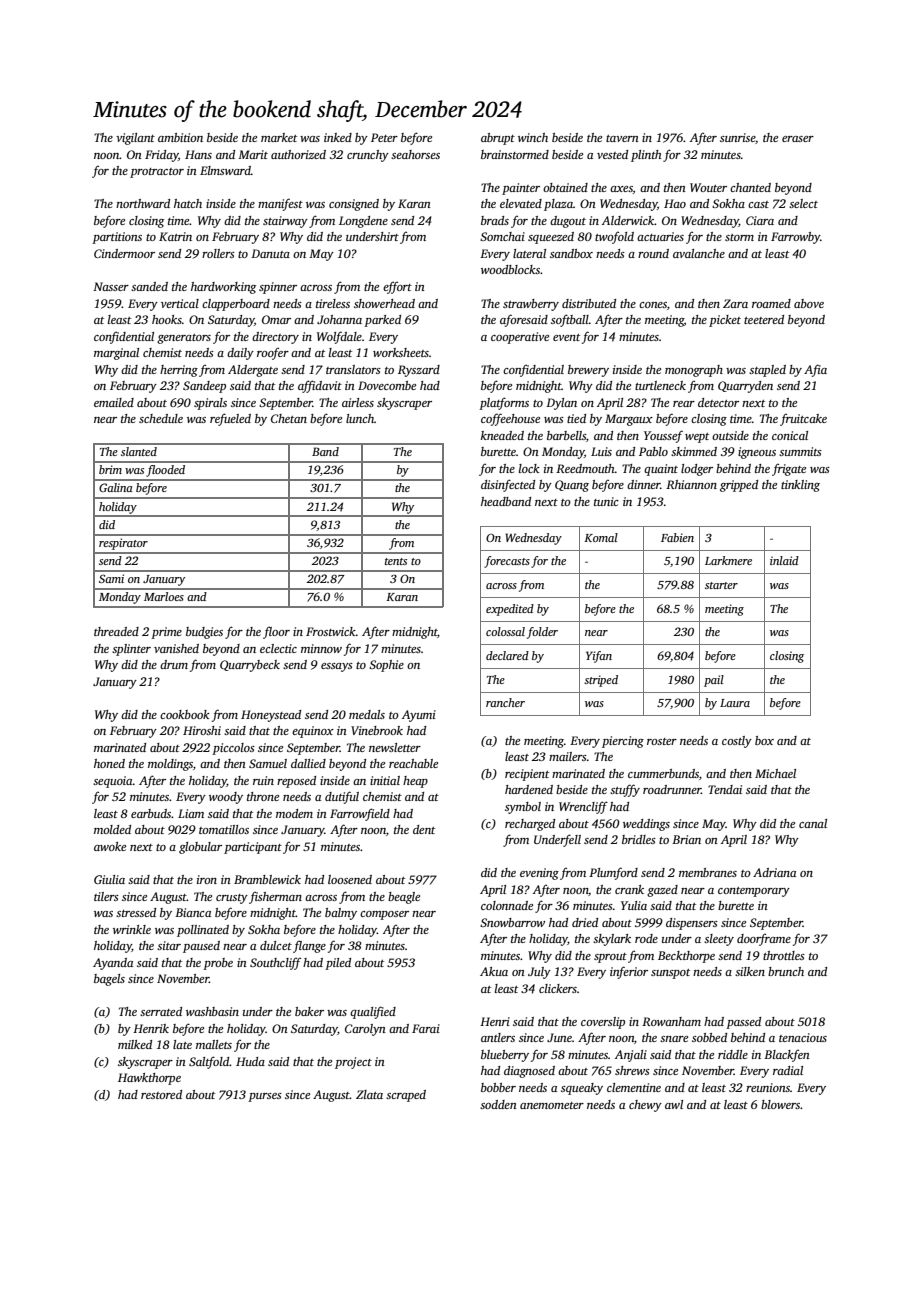 This page has height=1308, width=924. What do you see at coordinates (552, 1105) in the page?
I see `anemometer` at bounding box center [552, 1105].
